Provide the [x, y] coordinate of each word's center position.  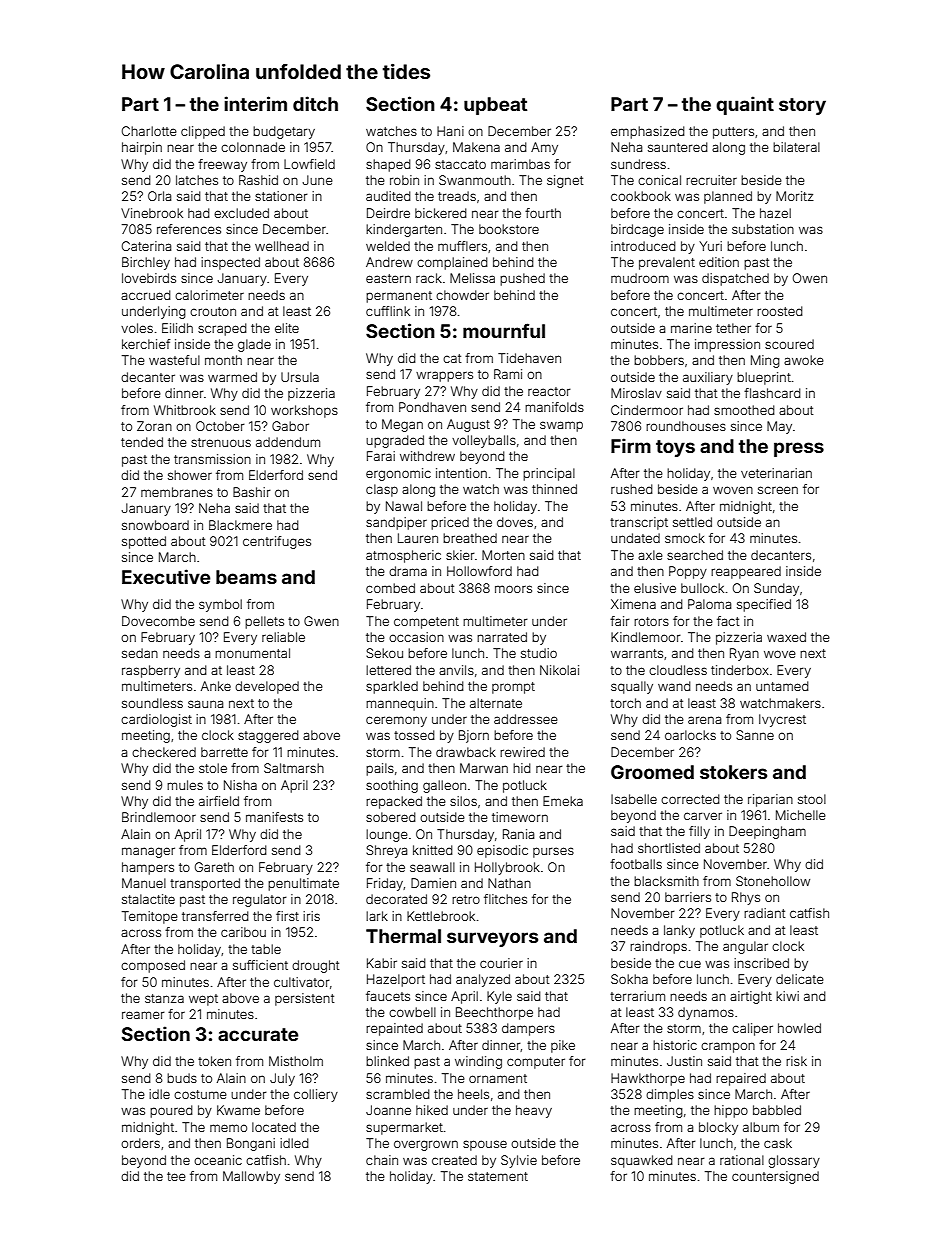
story [802, 106]
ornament [498, 1078]
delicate [800, 979]
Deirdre [388, 213]
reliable [283, 637]
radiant [764, 913]
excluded [241, 213]
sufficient [260, 965]
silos [463, 801]
